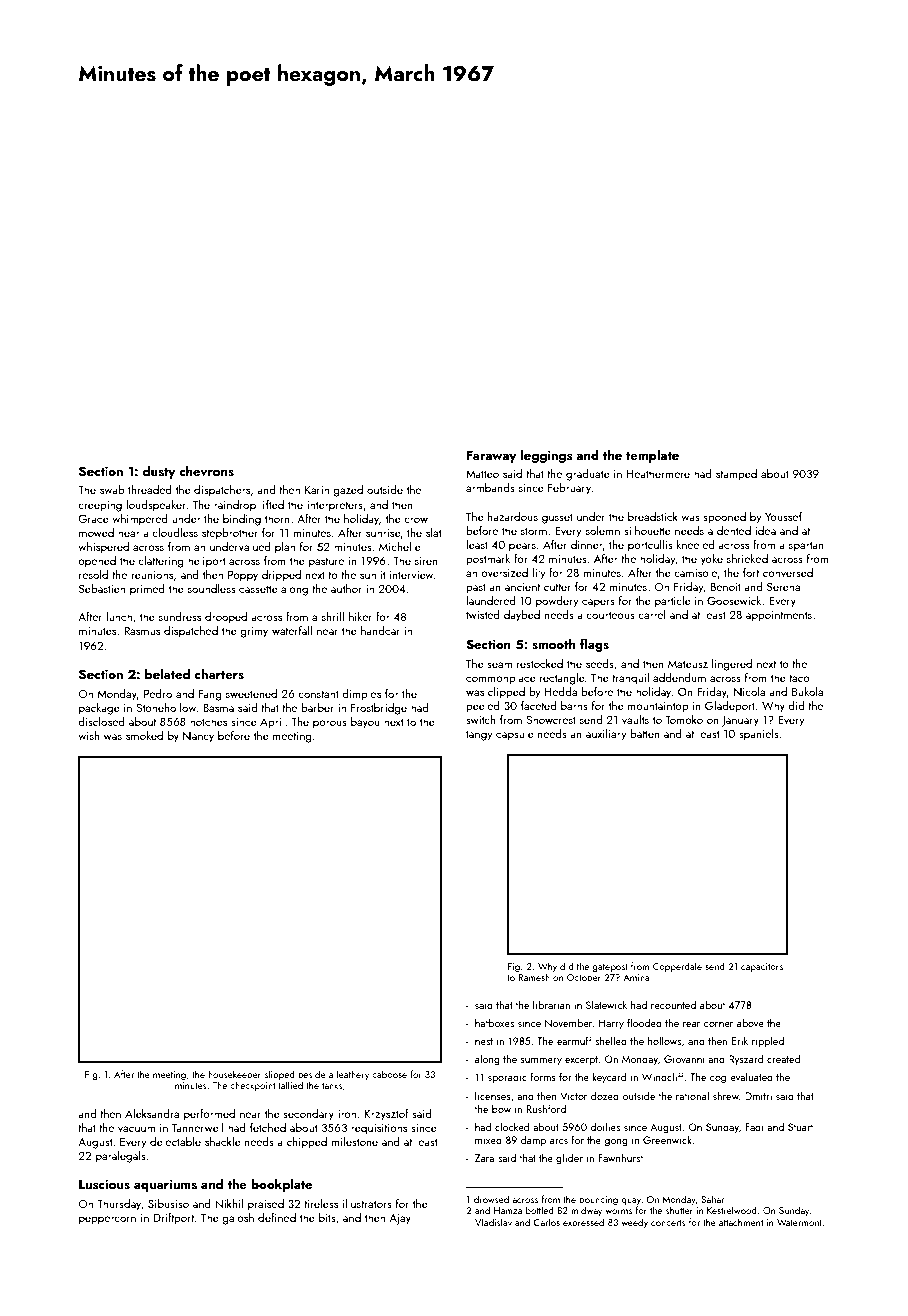 Image resolution: width=908 pixels, height=1316 pixels. What do you see at coordinates (534, 977) in the image?
I see `Ramesh` at bounding box center [534, 977].
